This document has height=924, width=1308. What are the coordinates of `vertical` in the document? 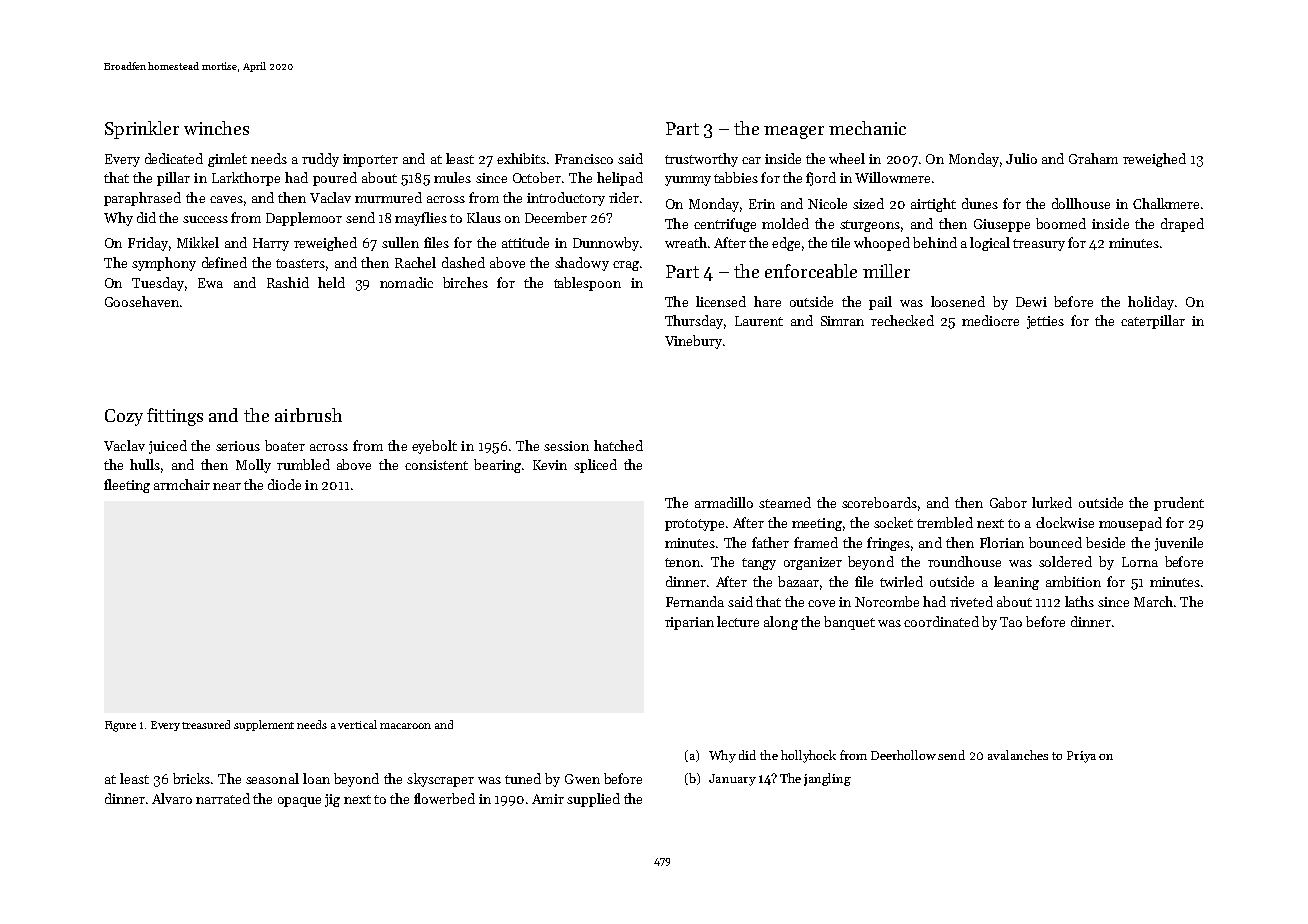 It's located at (357, 724).
